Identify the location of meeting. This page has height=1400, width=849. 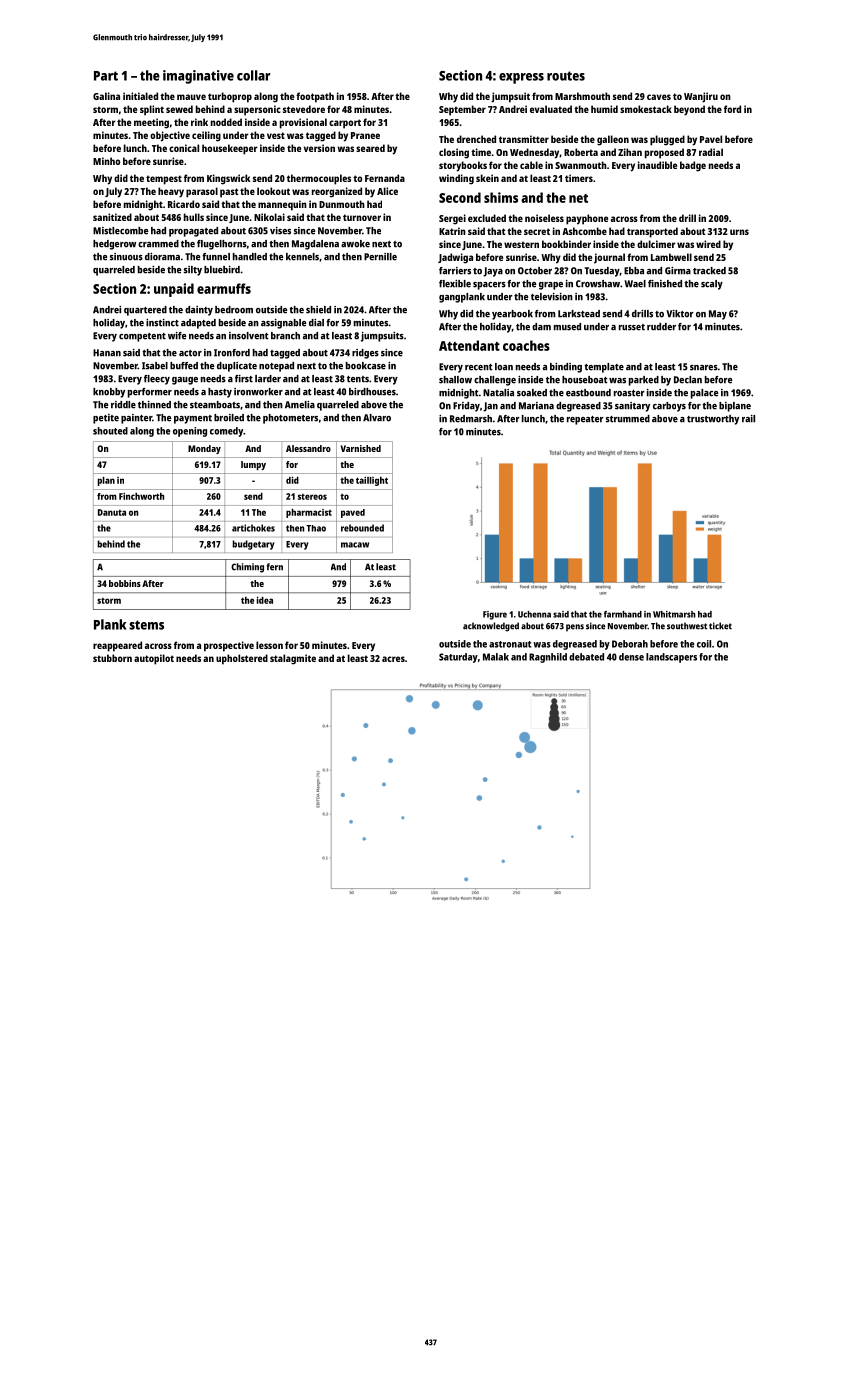
(151, 123).
